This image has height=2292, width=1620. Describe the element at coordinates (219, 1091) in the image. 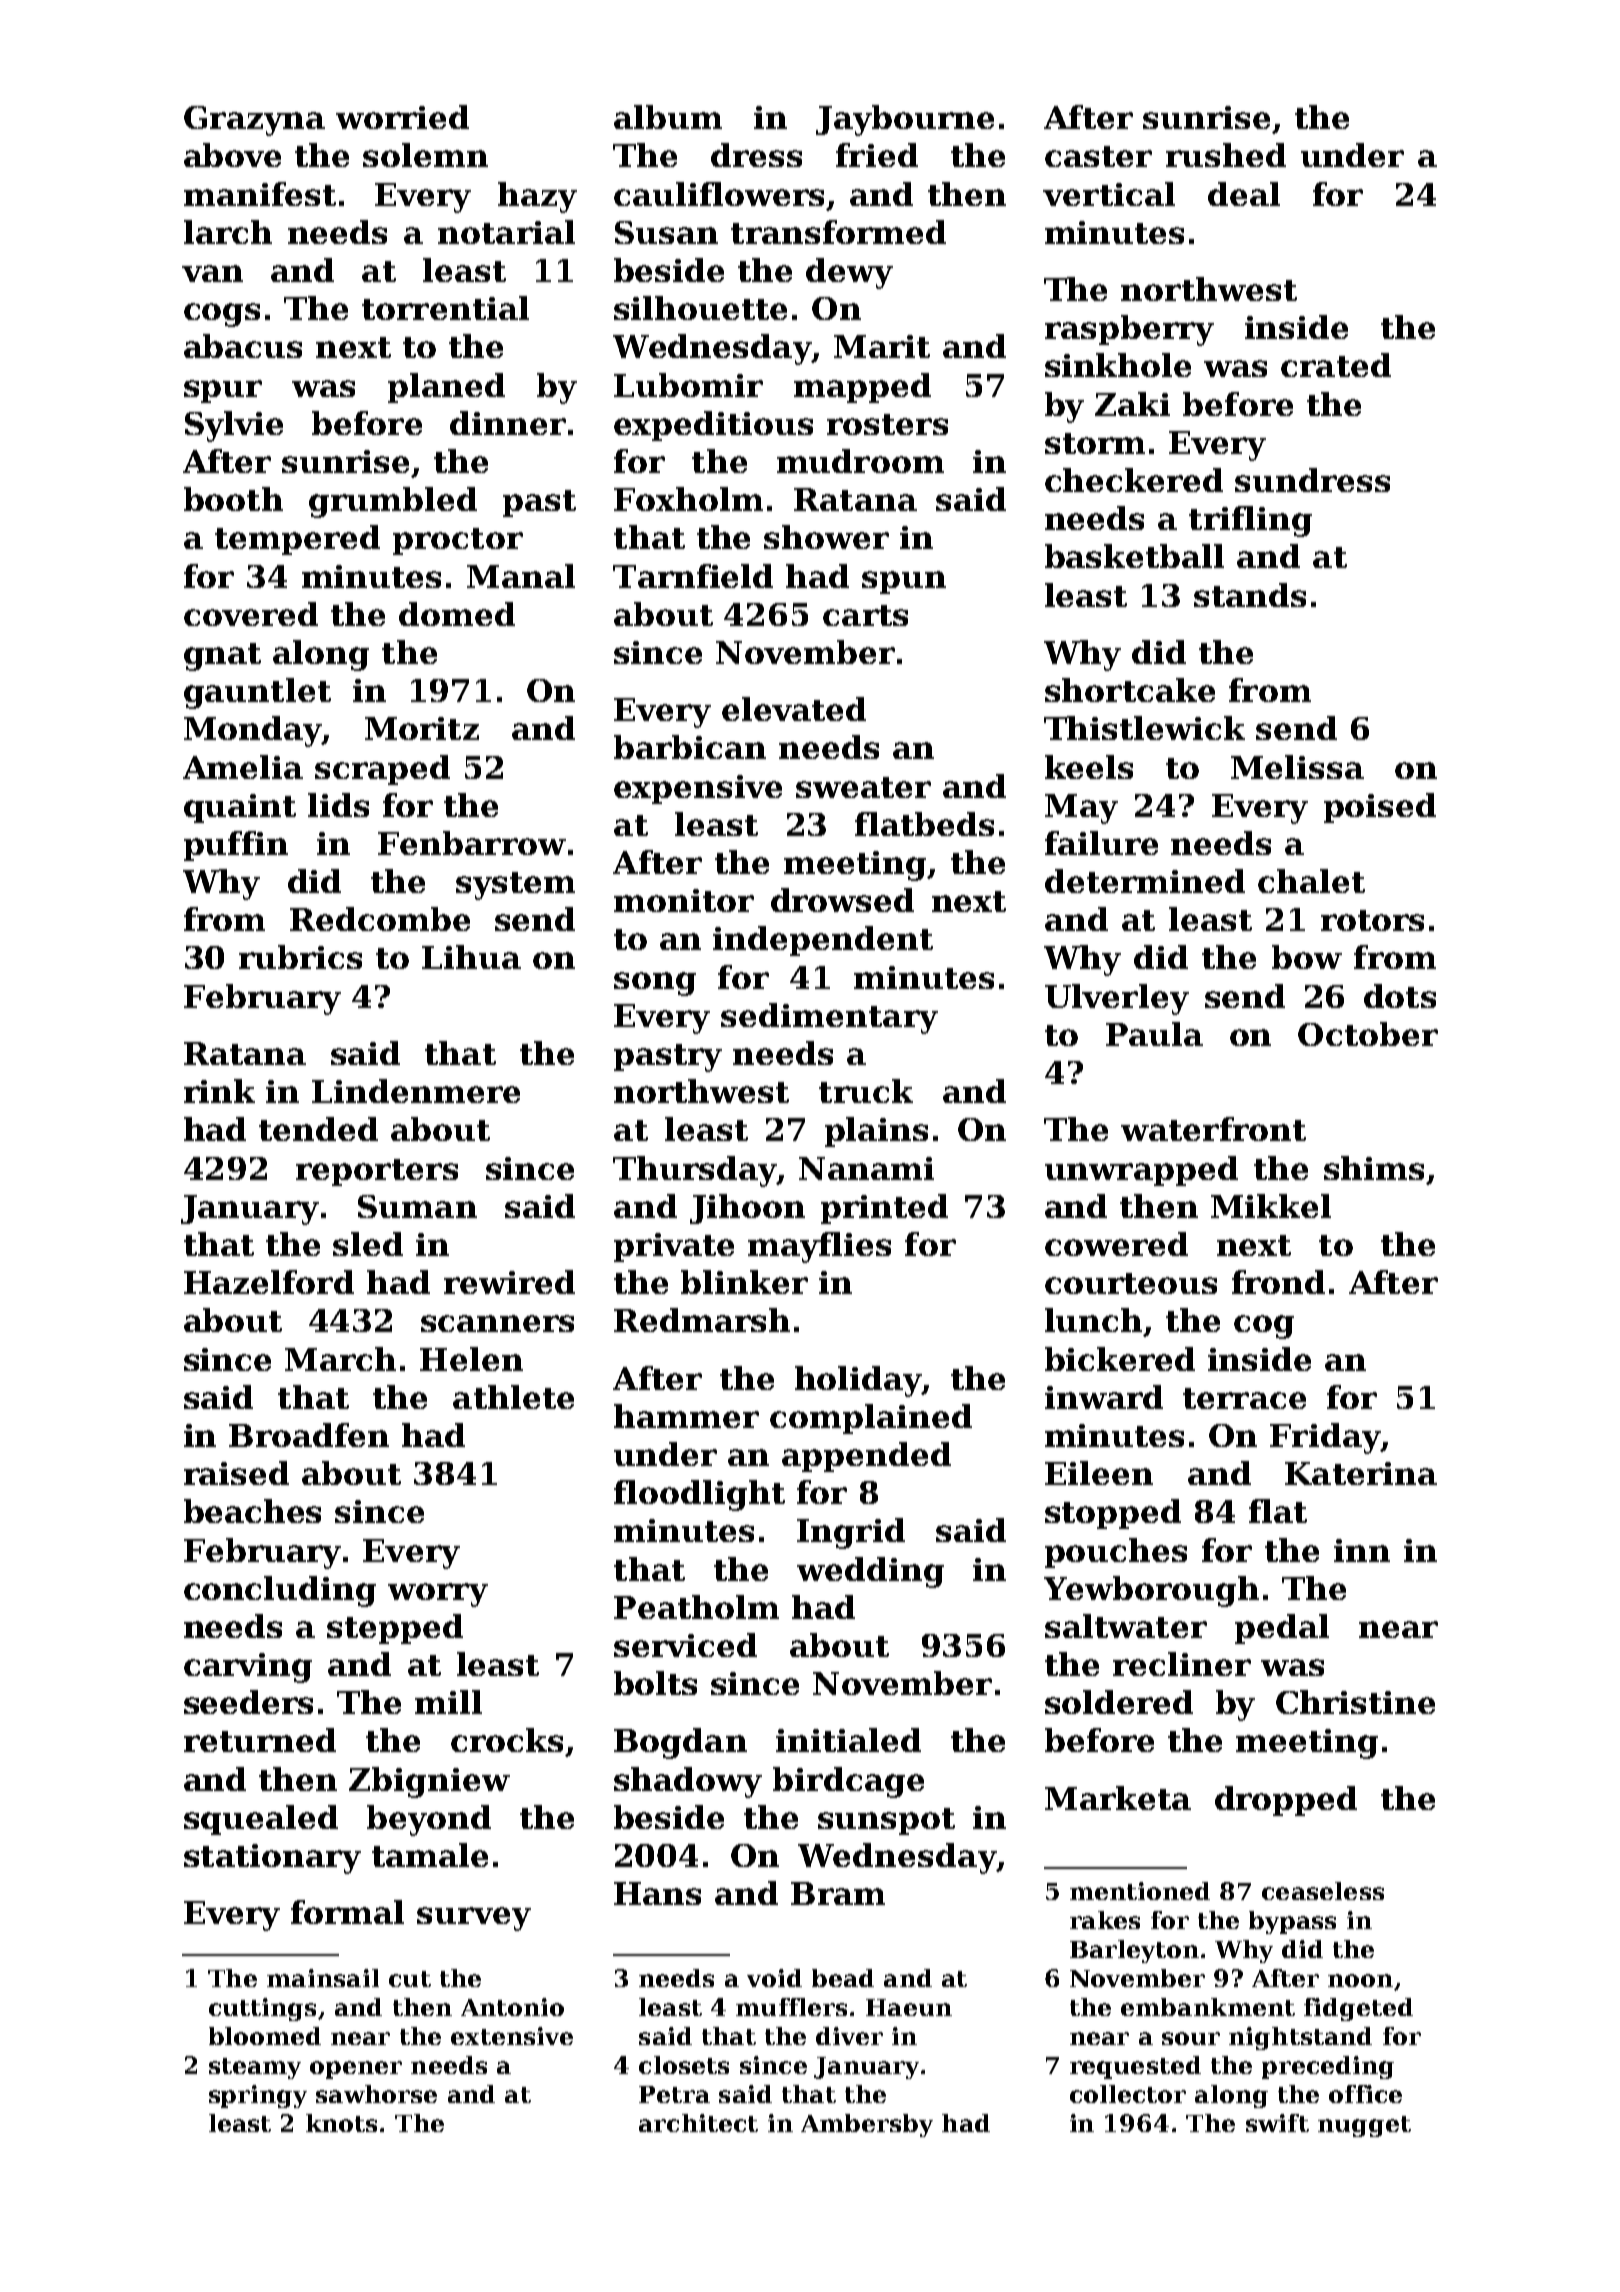

I see `rink` at that location.
